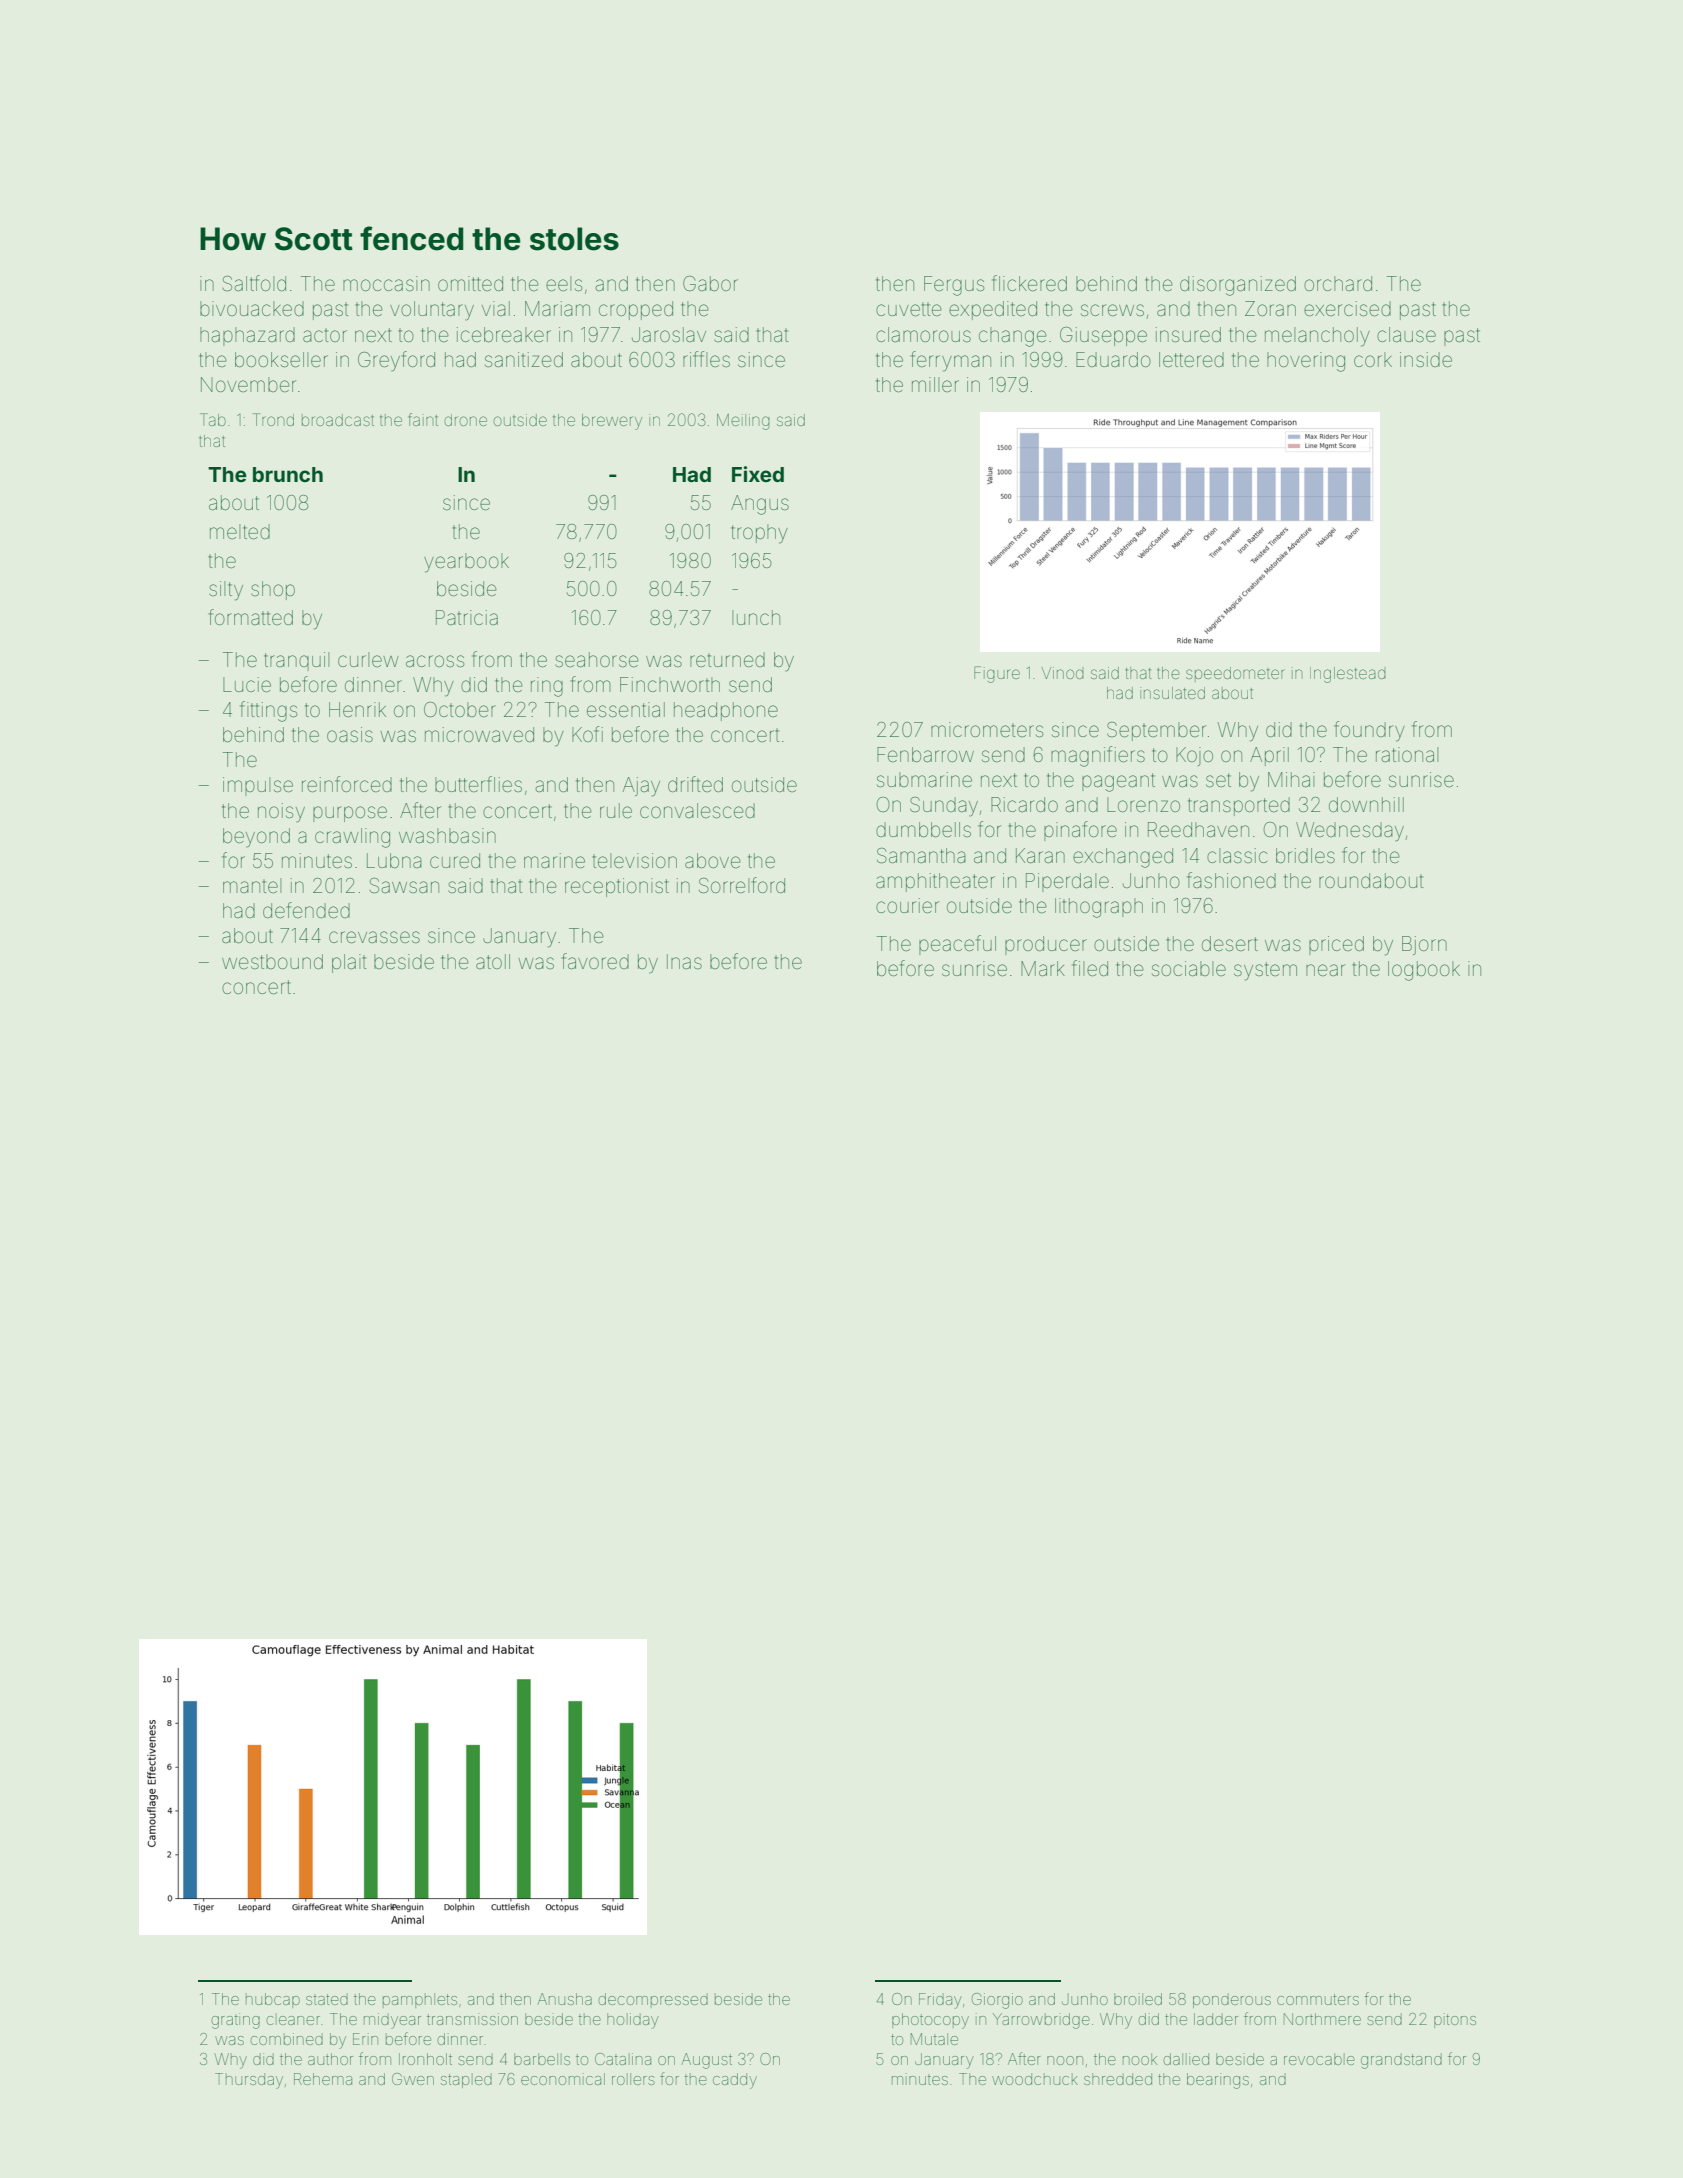 The image size is (1683, 2178). I want to click on Saltfold, so click(254, 283).
